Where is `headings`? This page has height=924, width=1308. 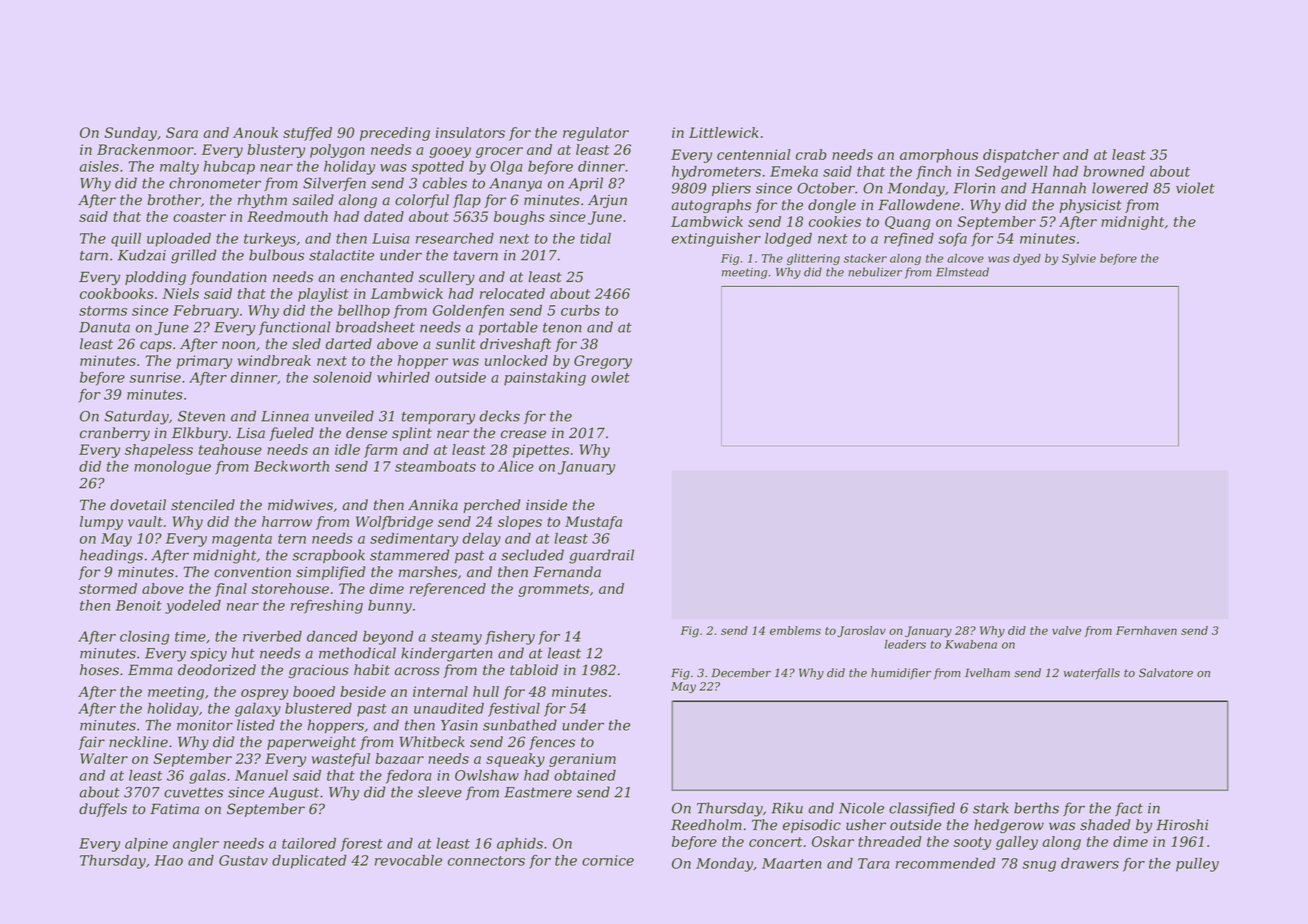
headings is located at coordinates (111, 556).
